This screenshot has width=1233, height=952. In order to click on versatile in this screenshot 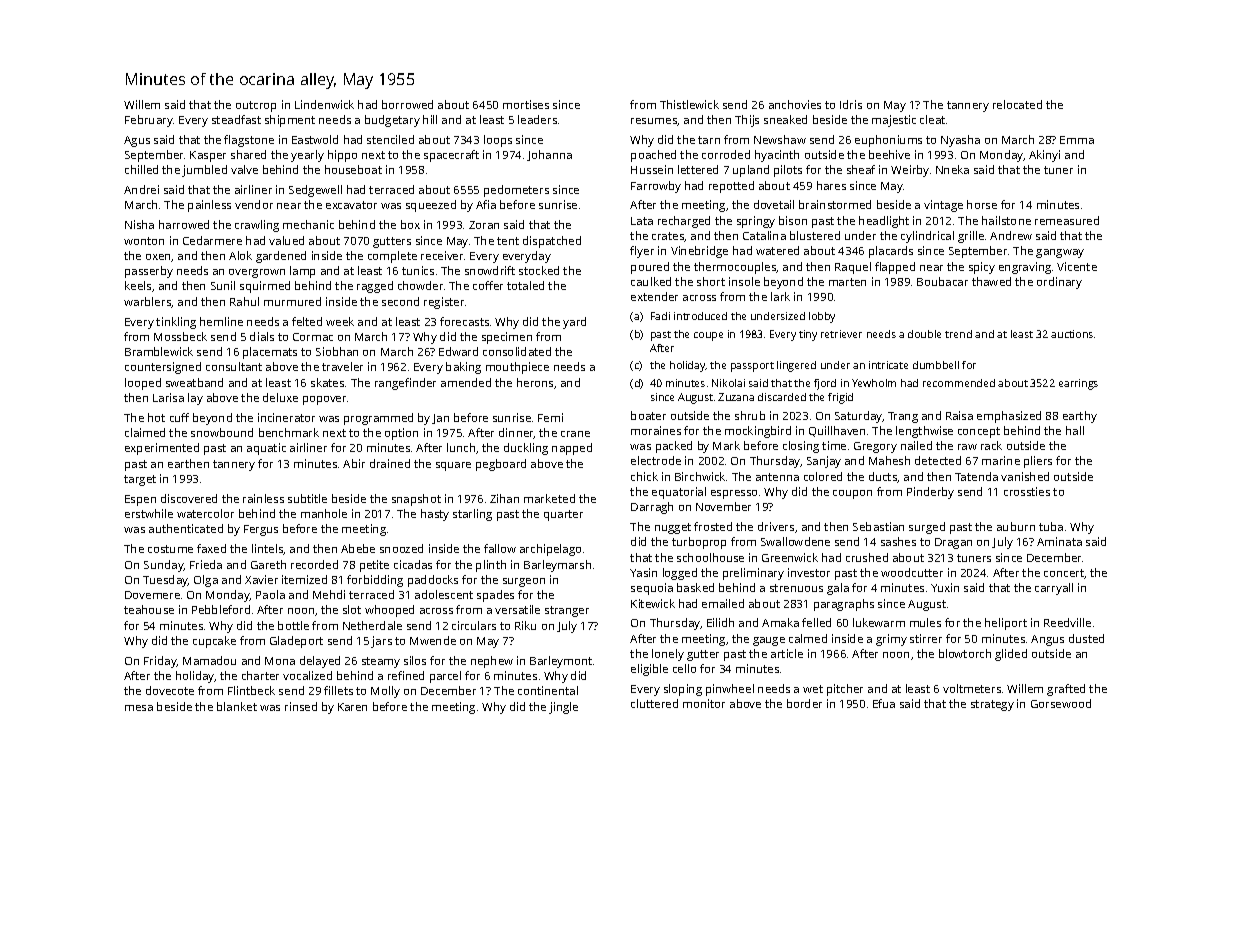, I will do `click(517, 609)`.
